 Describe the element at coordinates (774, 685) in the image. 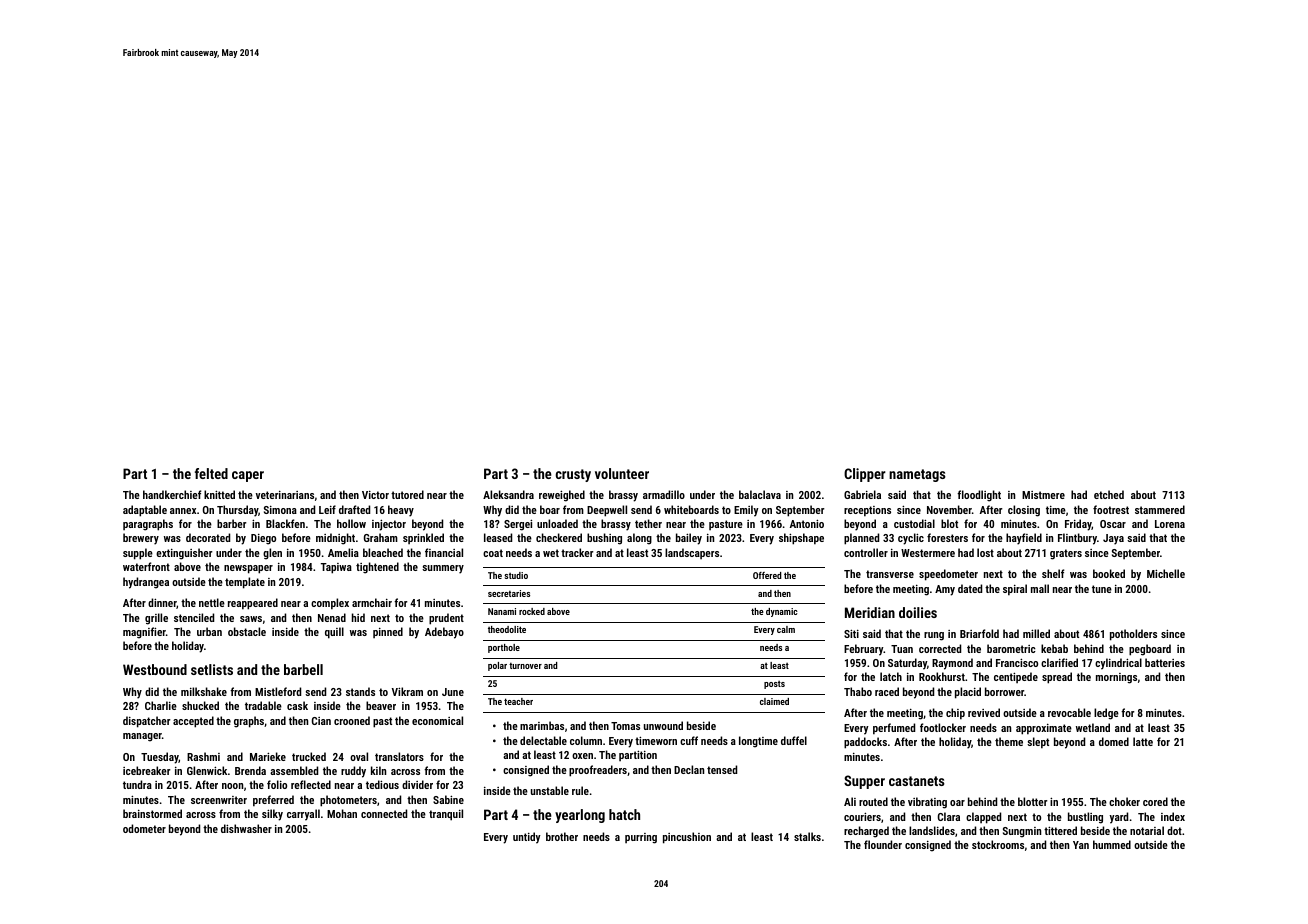

I see `posts` at that location.
